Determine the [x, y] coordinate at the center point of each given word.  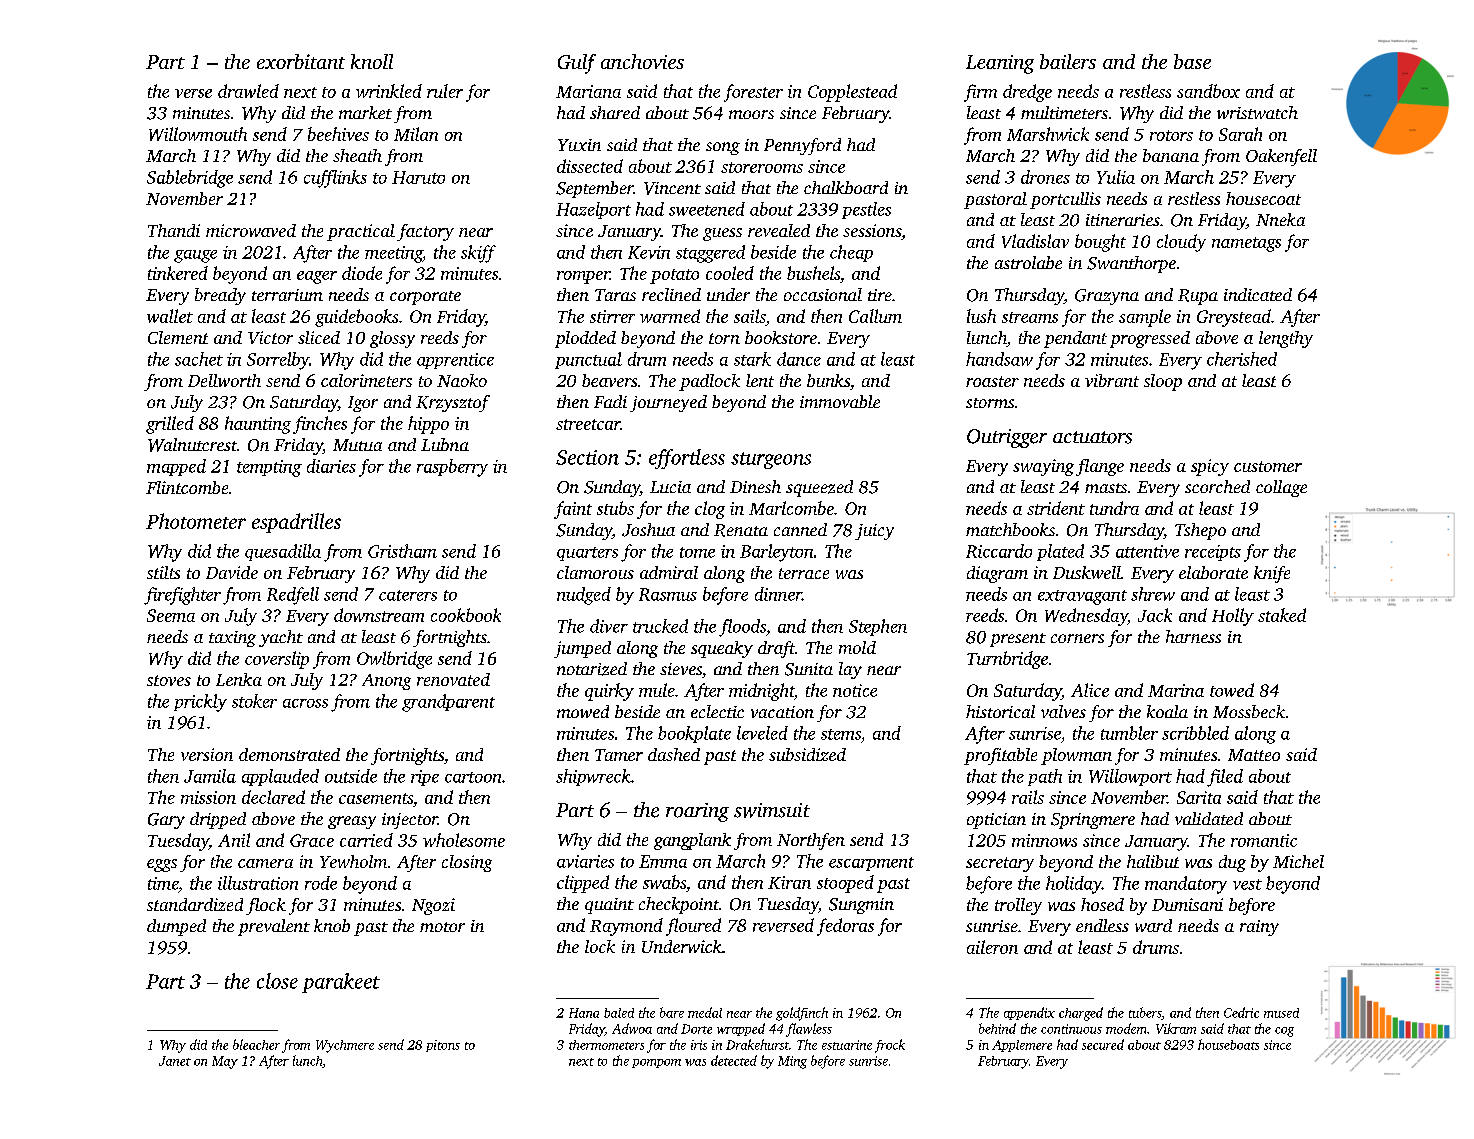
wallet [170, 316]
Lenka [239, 679]
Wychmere [345, 1046]
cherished [1242, 359]
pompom [656, 1063]
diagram [997, 574]
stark [752, 359]
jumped [582, 649]
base [1192, 61]
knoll [372, 61]
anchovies [642, 61]
